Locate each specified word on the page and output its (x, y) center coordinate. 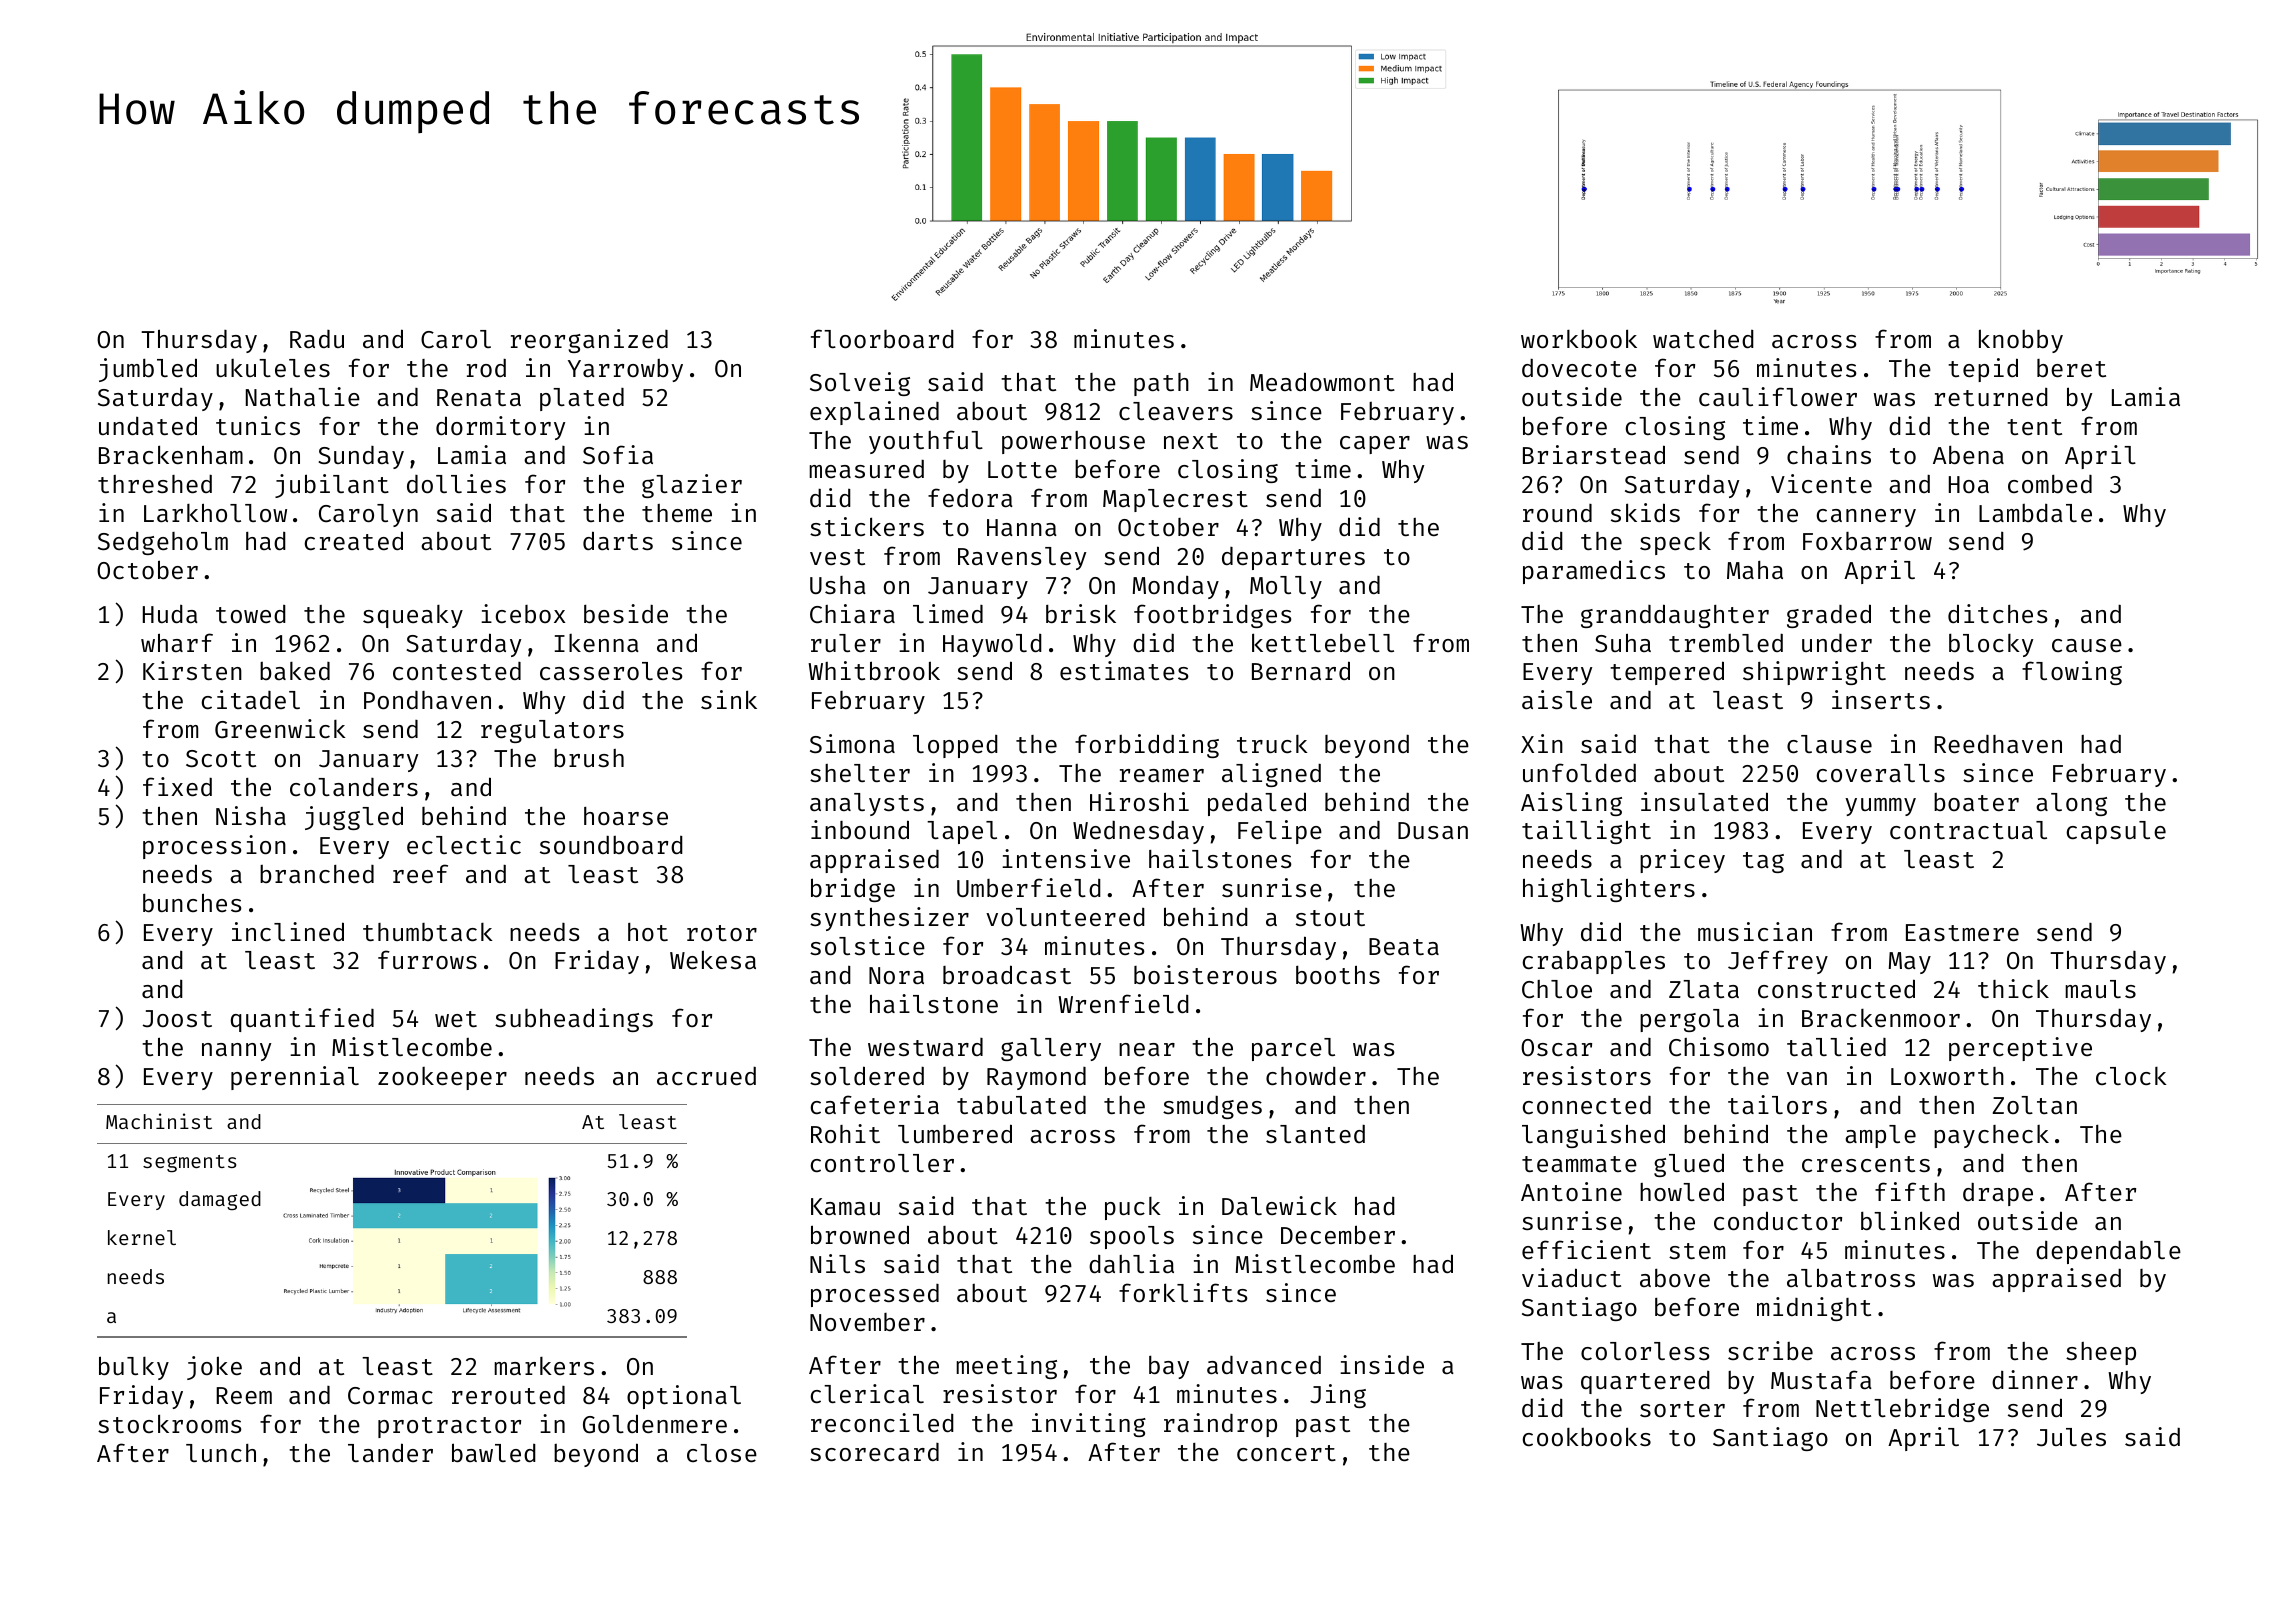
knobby (2021, 341)
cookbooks (1587, 1436)
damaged (220, 1200)
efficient (1586, 1249)
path (1161, 384)
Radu (317, 339)
